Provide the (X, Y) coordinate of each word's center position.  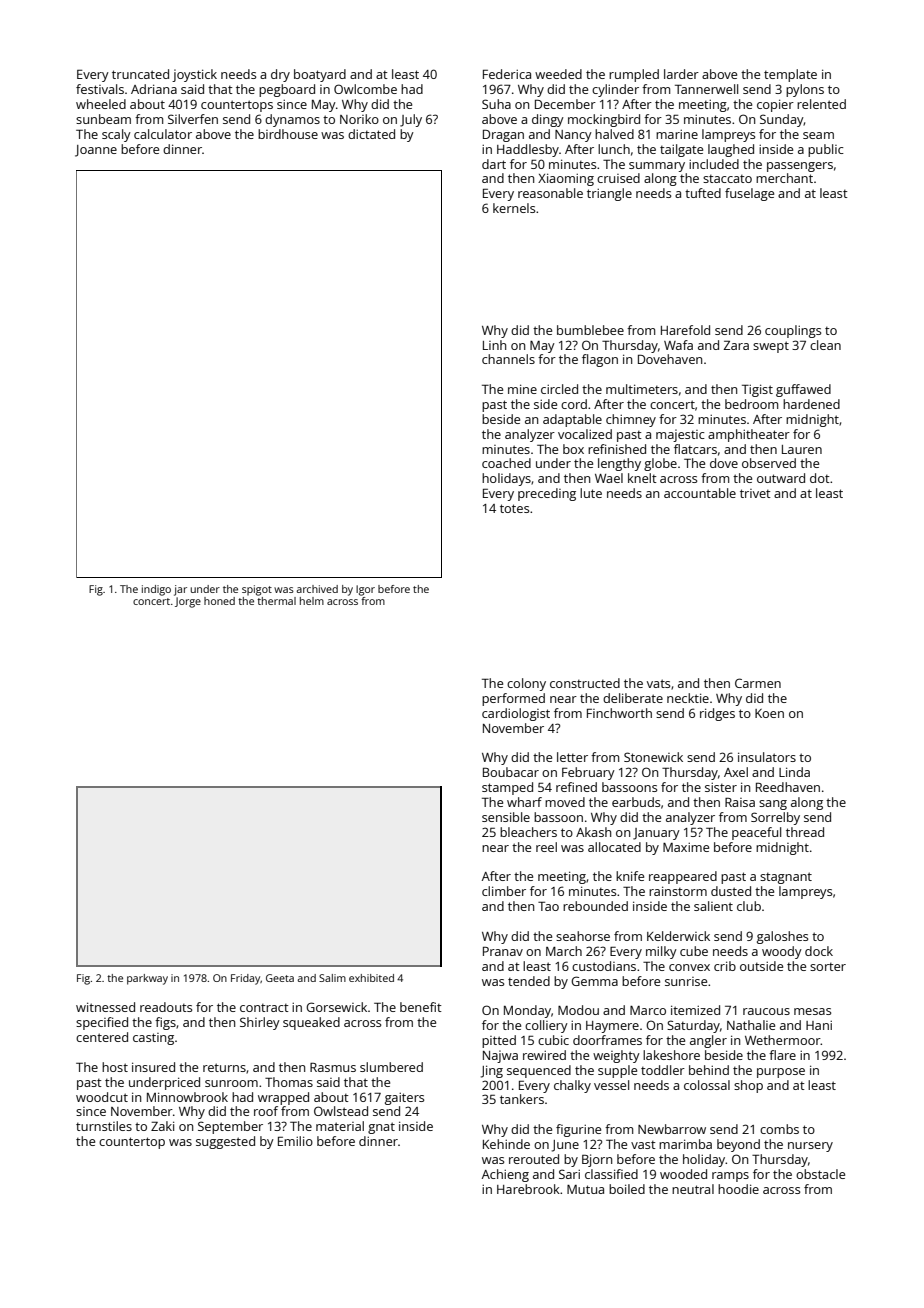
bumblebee (590, 330)
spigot (257, 590)
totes (514, 508)
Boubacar (511, 772)
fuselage (749, 194)
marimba (685, 1144)
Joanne (96, 151)
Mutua (585, 1189)
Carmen (758, 683)
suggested (225, 1142)
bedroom (751, 404)
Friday (245, 979)
